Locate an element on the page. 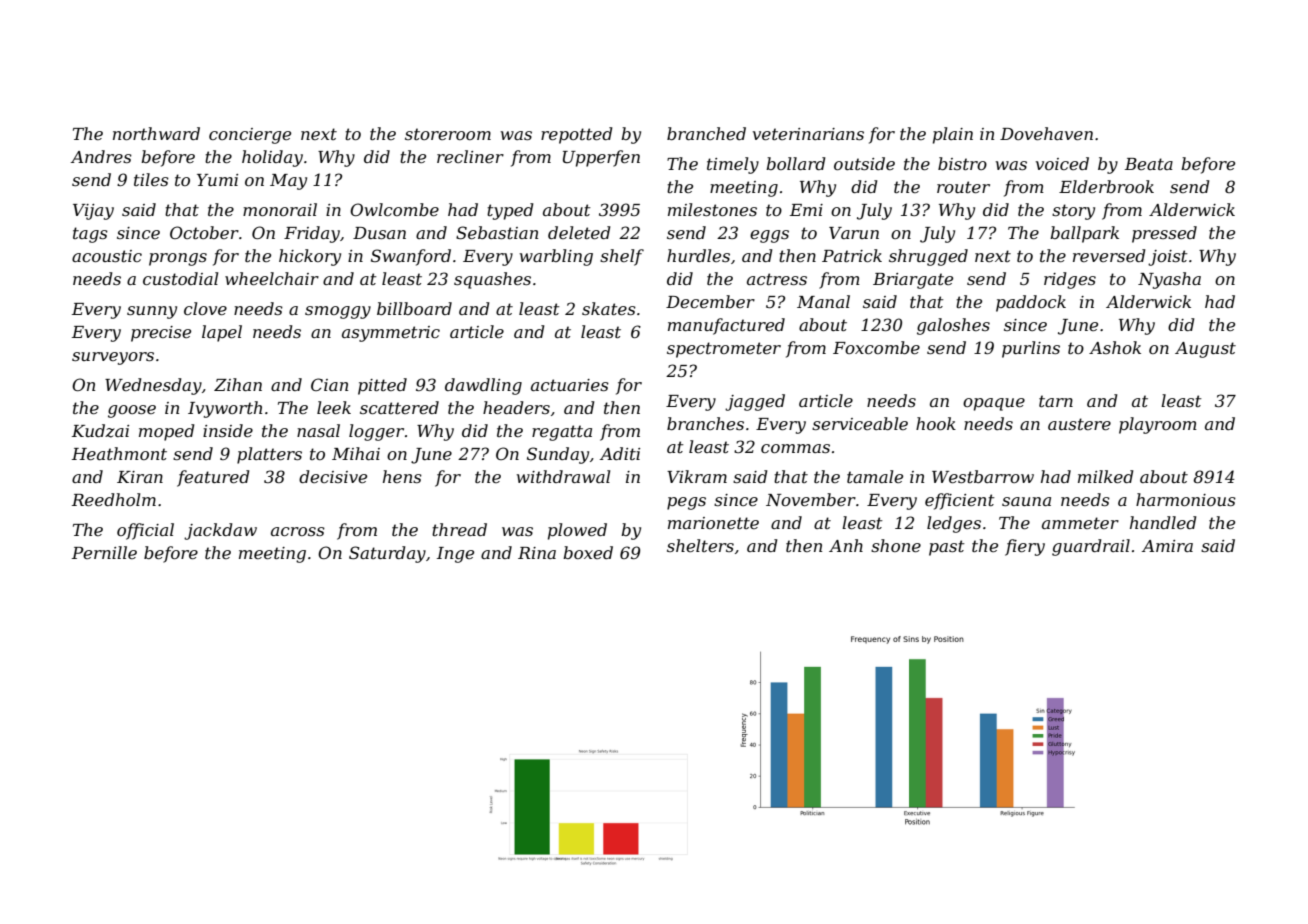 This document has height=924, width=1308. Beata is located at coordinates (1149, 164).
